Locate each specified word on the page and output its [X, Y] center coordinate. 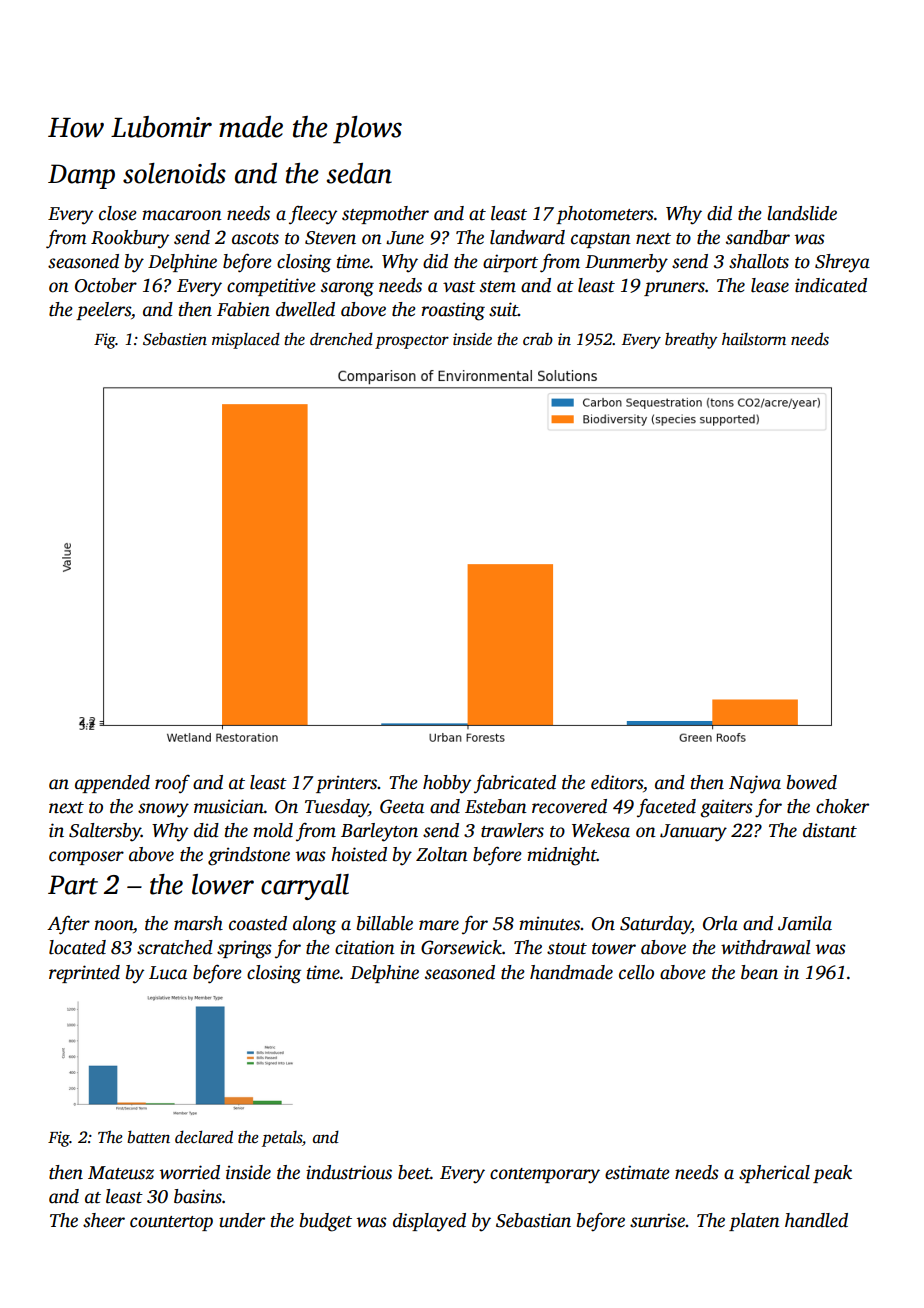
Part [73, 885]
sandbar [758, 237]
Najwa [755, 784]
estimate [637, 1172]
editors [617, 782]
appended [112, 784]
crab [538, 339]
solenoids [174, 173]
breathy [691, 340]
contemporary [545, 1176]
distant [830, 830]
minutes [549, 923]
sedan [359, 173]
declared [204, 1137]
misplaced [246, 340]
